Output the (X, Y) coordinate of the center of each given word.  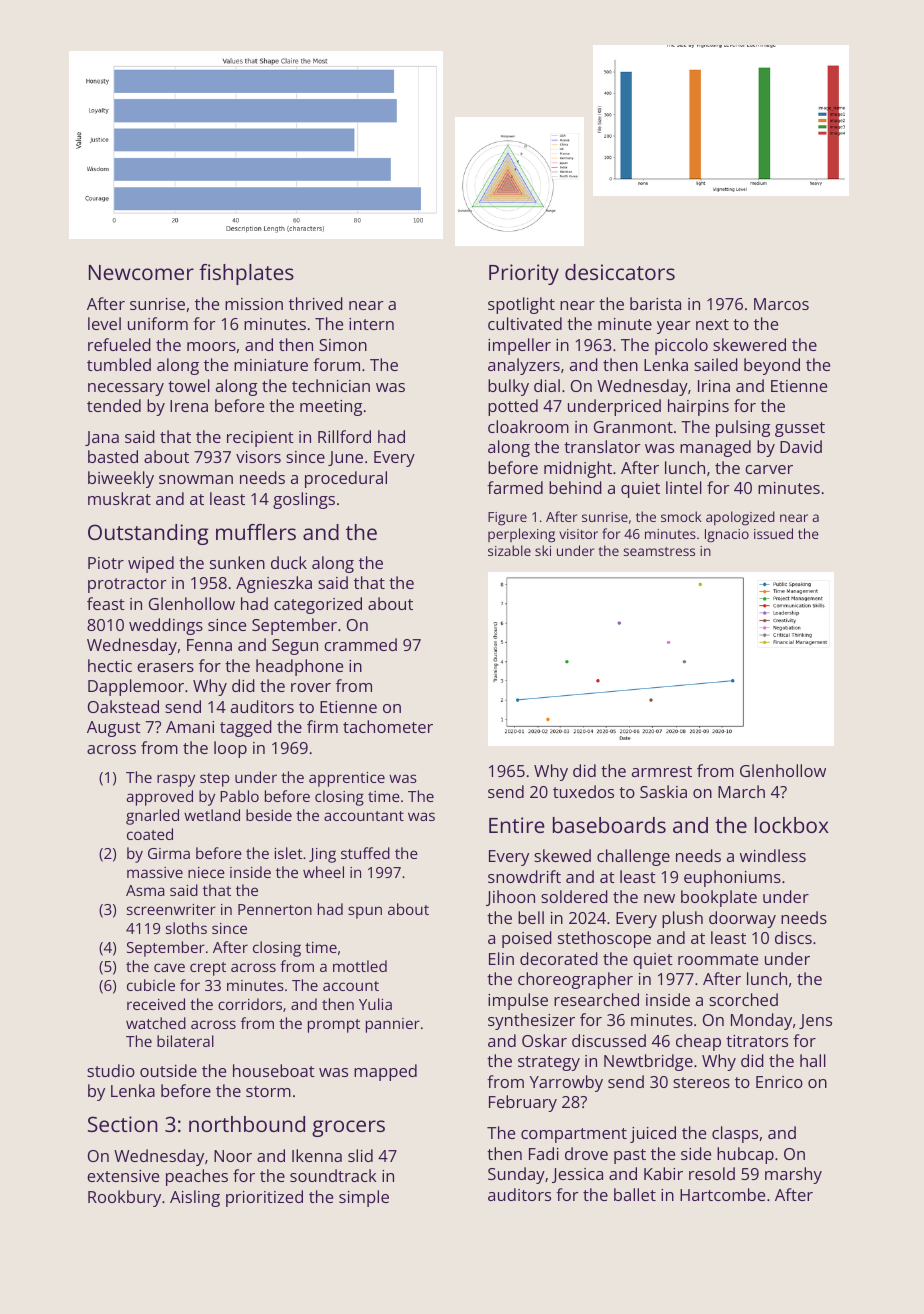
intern (371, 324)
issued (773, 533)
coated (150, 834)
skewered (749, 344)
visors (258, 457)
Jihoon (510, 898)
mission (254, 304)
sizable (509, 550)
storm (268, 1091)
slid (360, 1155)
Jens (815, 1021)
